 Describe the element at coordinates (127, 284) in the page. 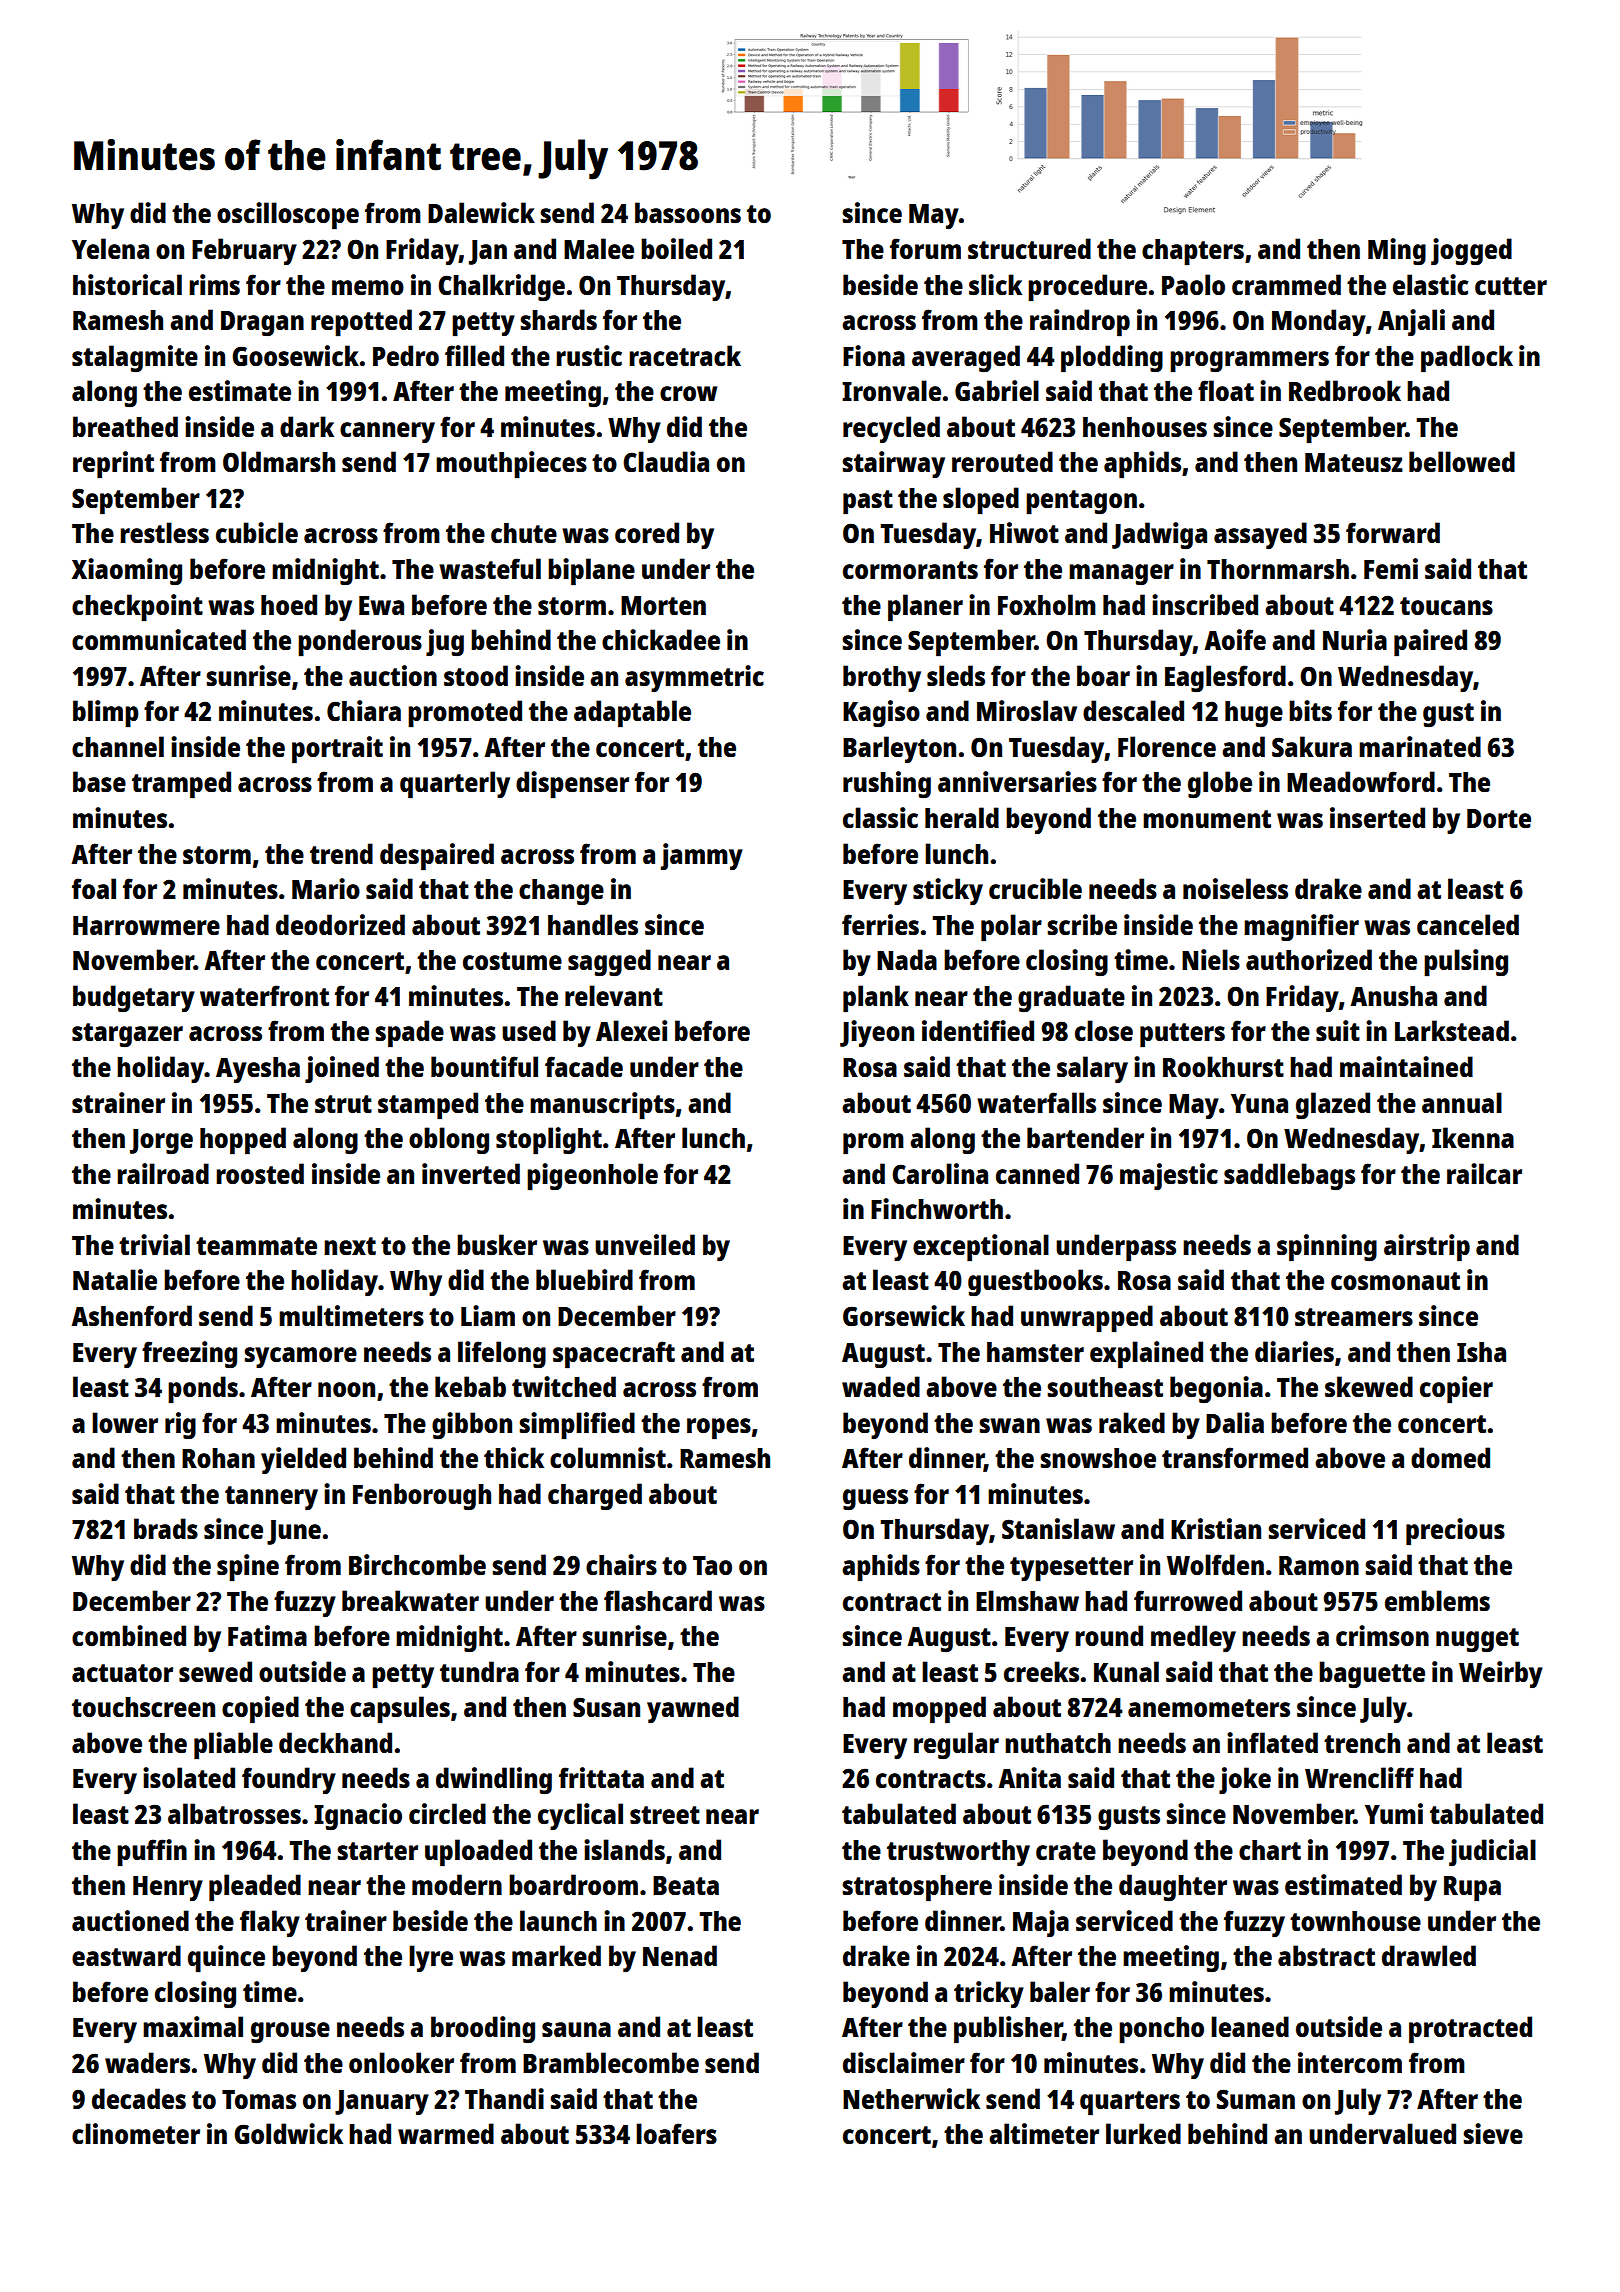

I see `historical` at that location.
